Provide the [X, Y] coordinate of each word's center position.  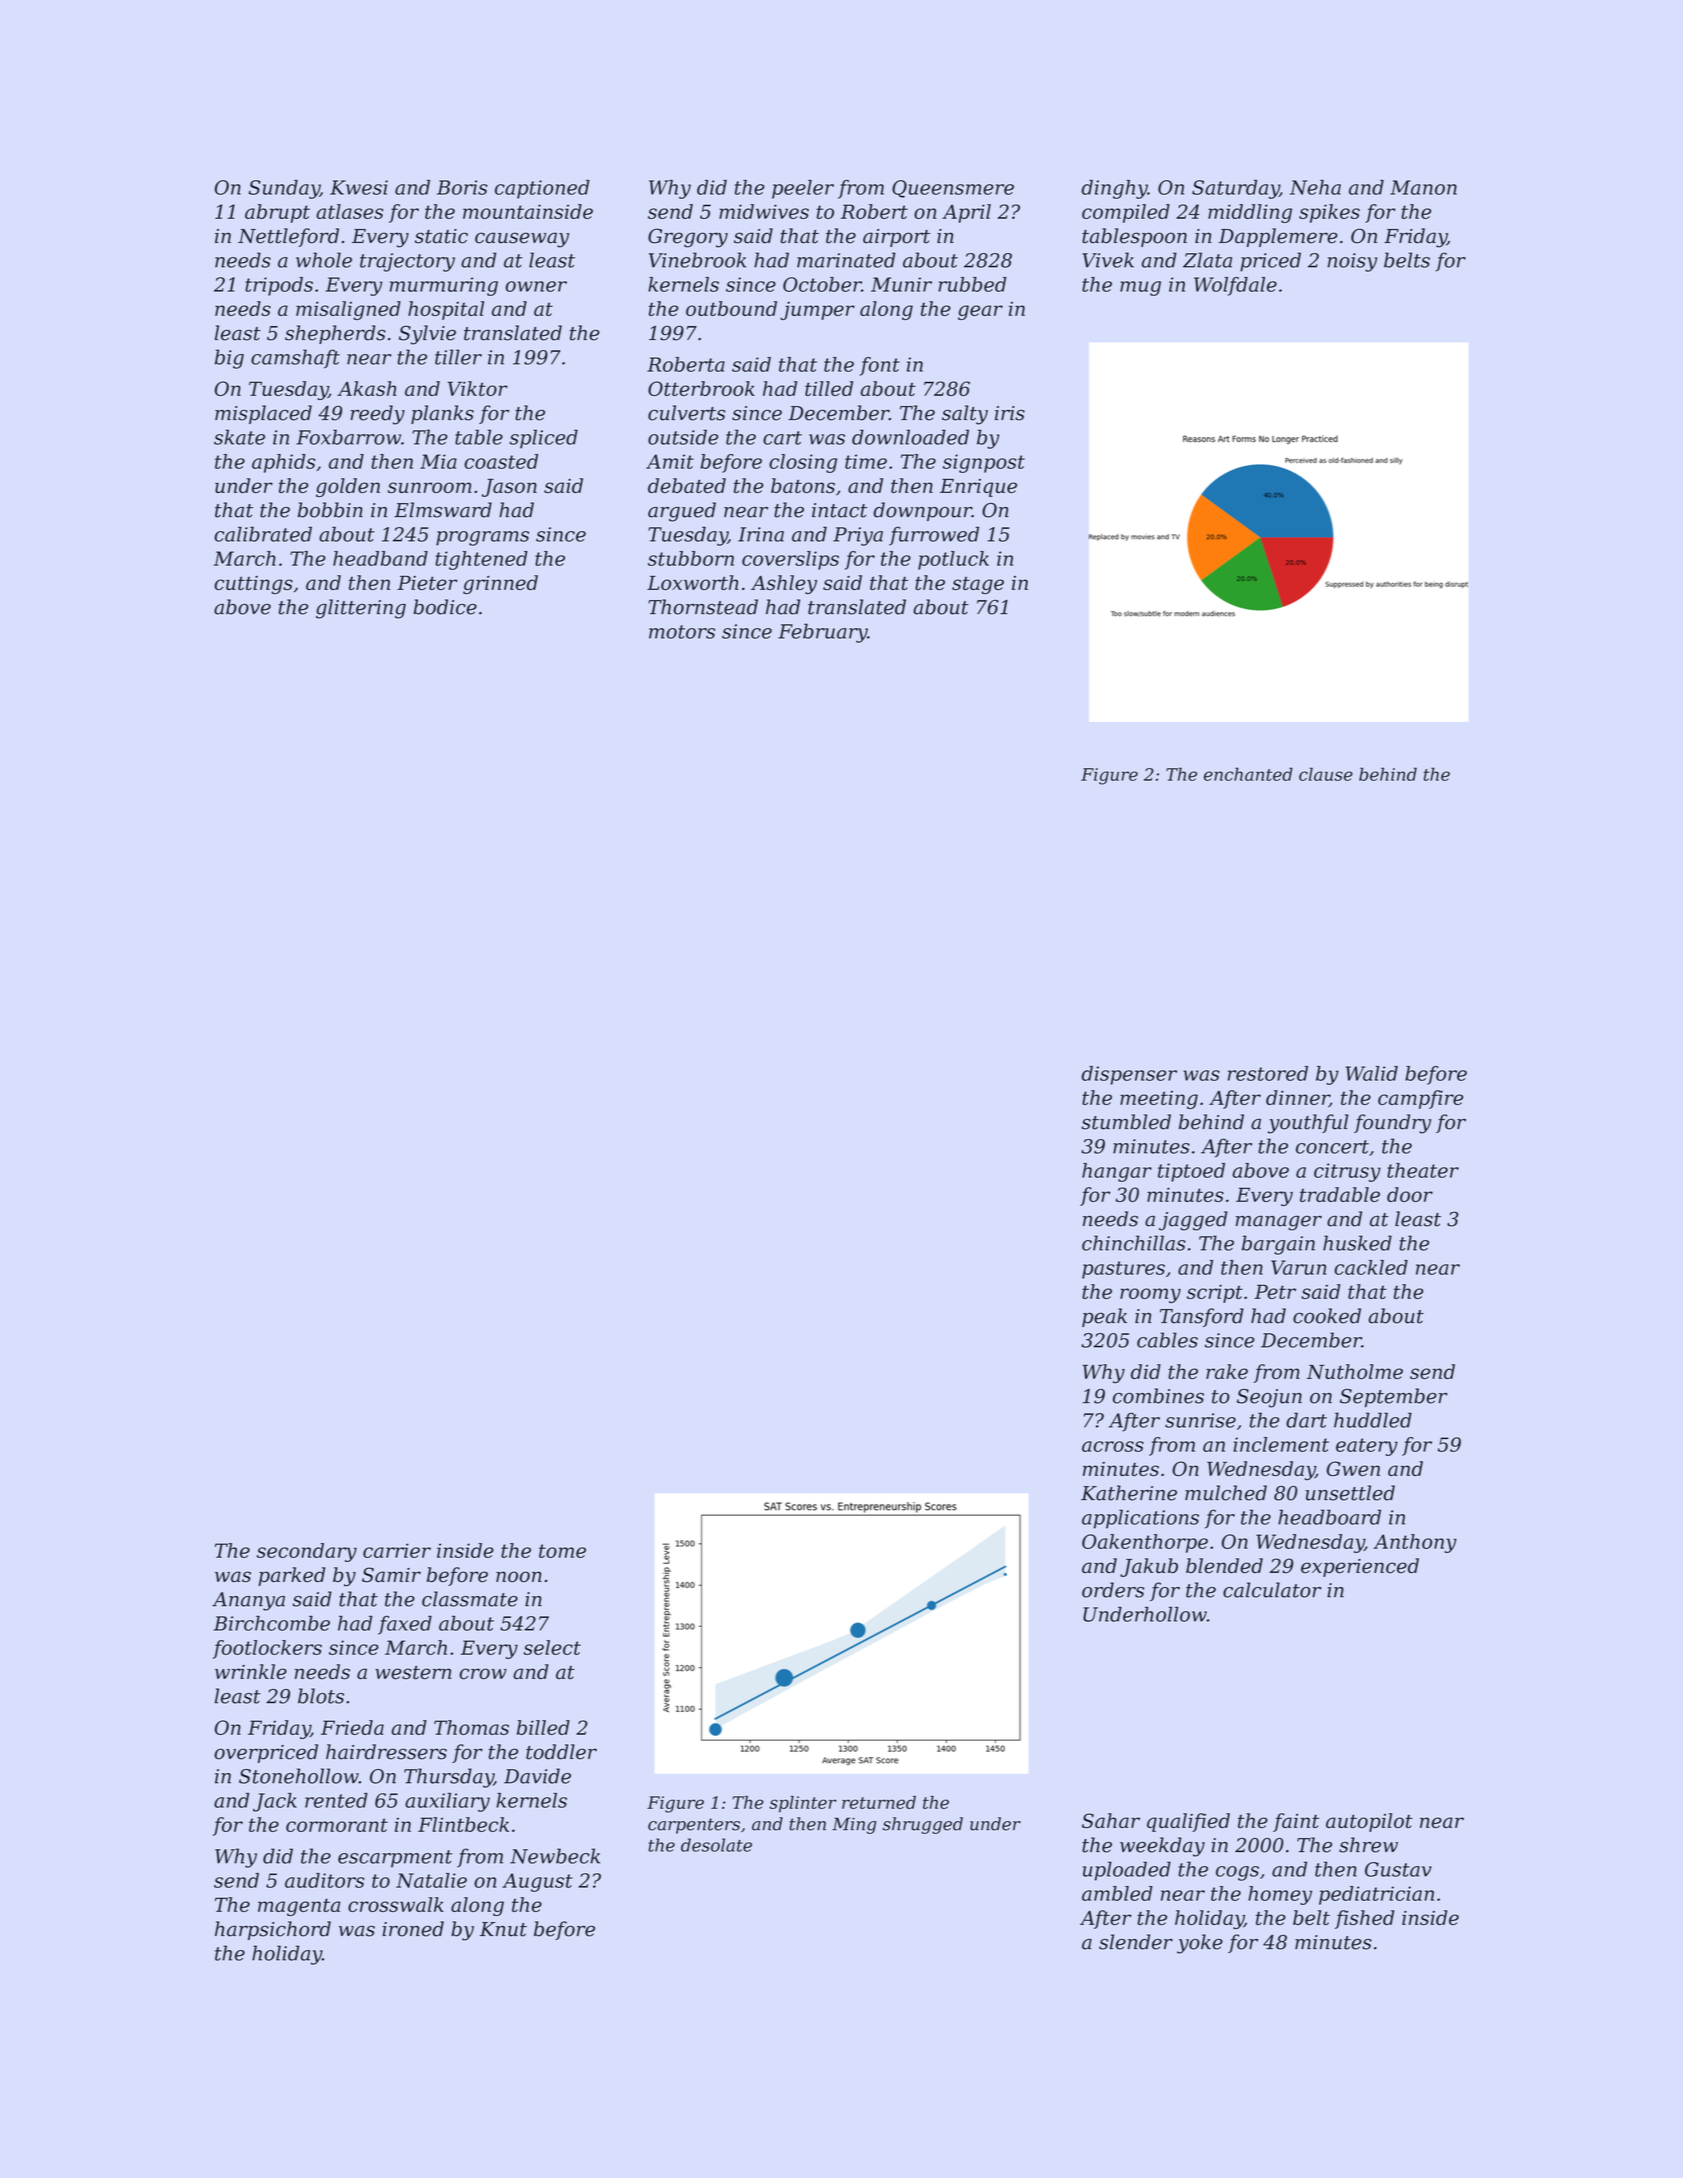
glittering [361, 609]
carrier [397, 1550]
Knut [503, 1929]
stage [978, 585]
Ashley [784, 584]
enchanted [1248, 774]
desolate [716, 1845]
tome [562, 1551]
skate [239, 437]
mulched [1226, 1493]
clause [1326, 774]
